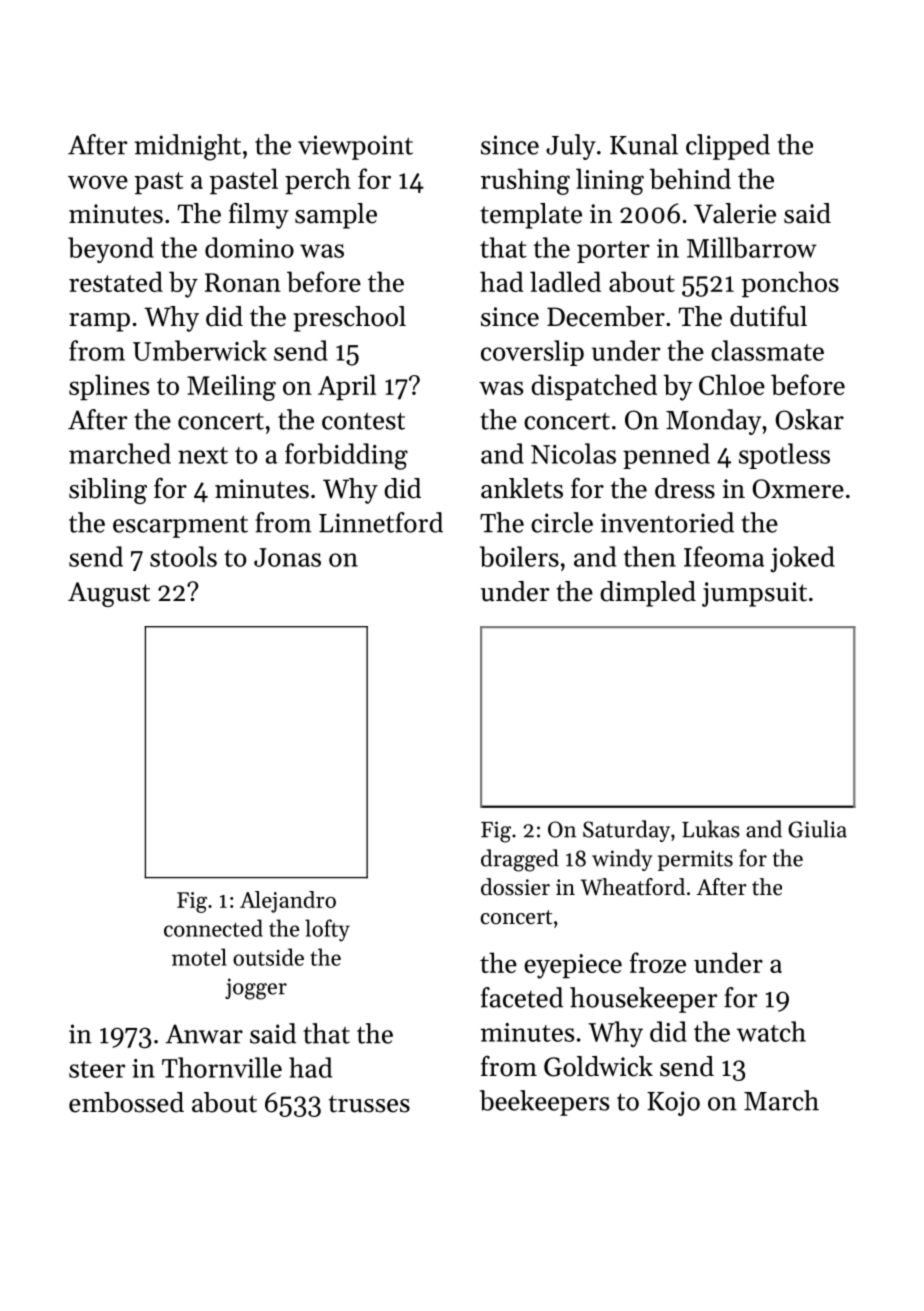 The image size is (924, 1311). Describe the element at coordinates (99, 322) in the page. I see `ramp` at that location.
